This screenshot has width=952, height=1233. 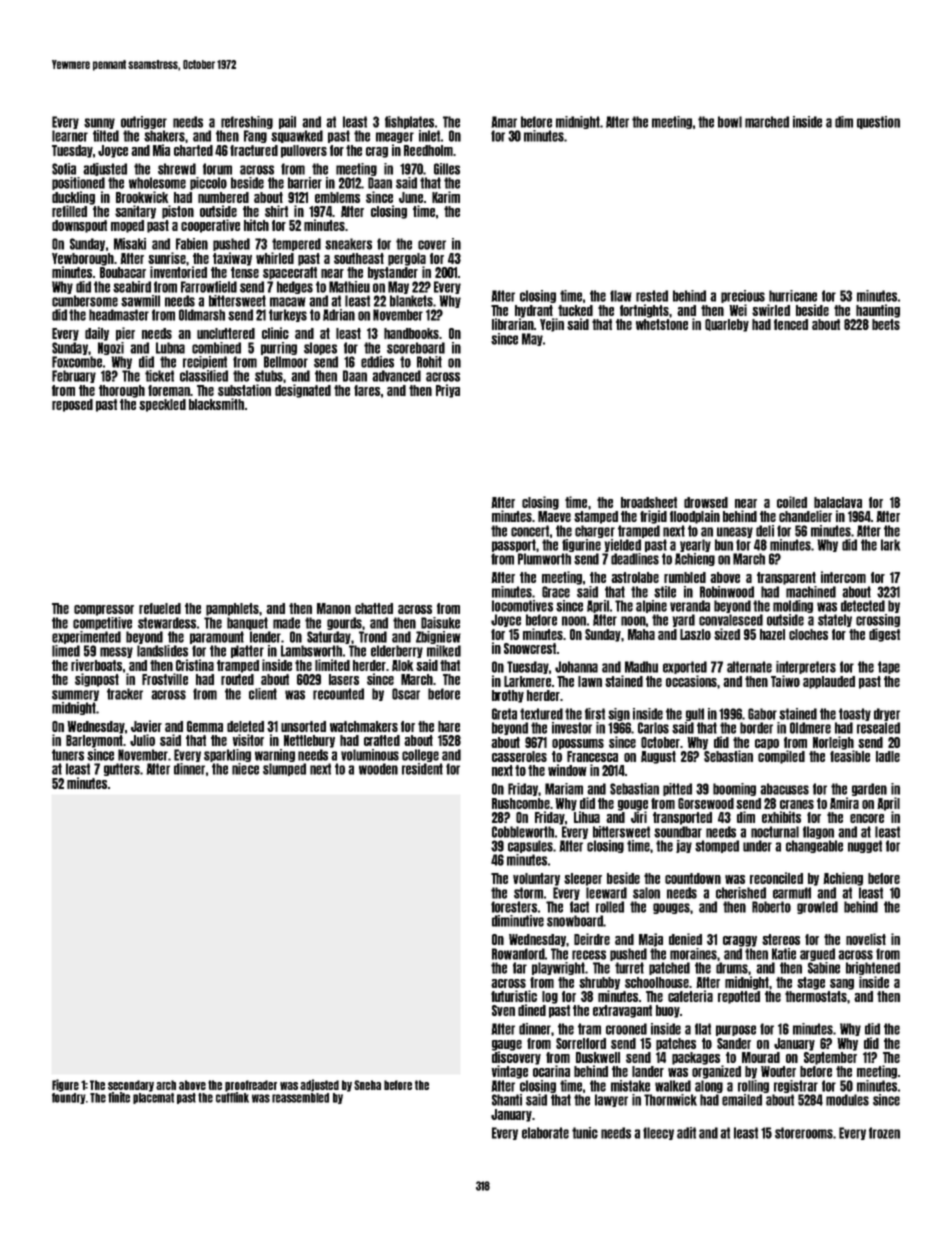 What do you see at coordinates (409, 122) in the screenshot?
I see `fishplates` at bounding box center [409, 122].
